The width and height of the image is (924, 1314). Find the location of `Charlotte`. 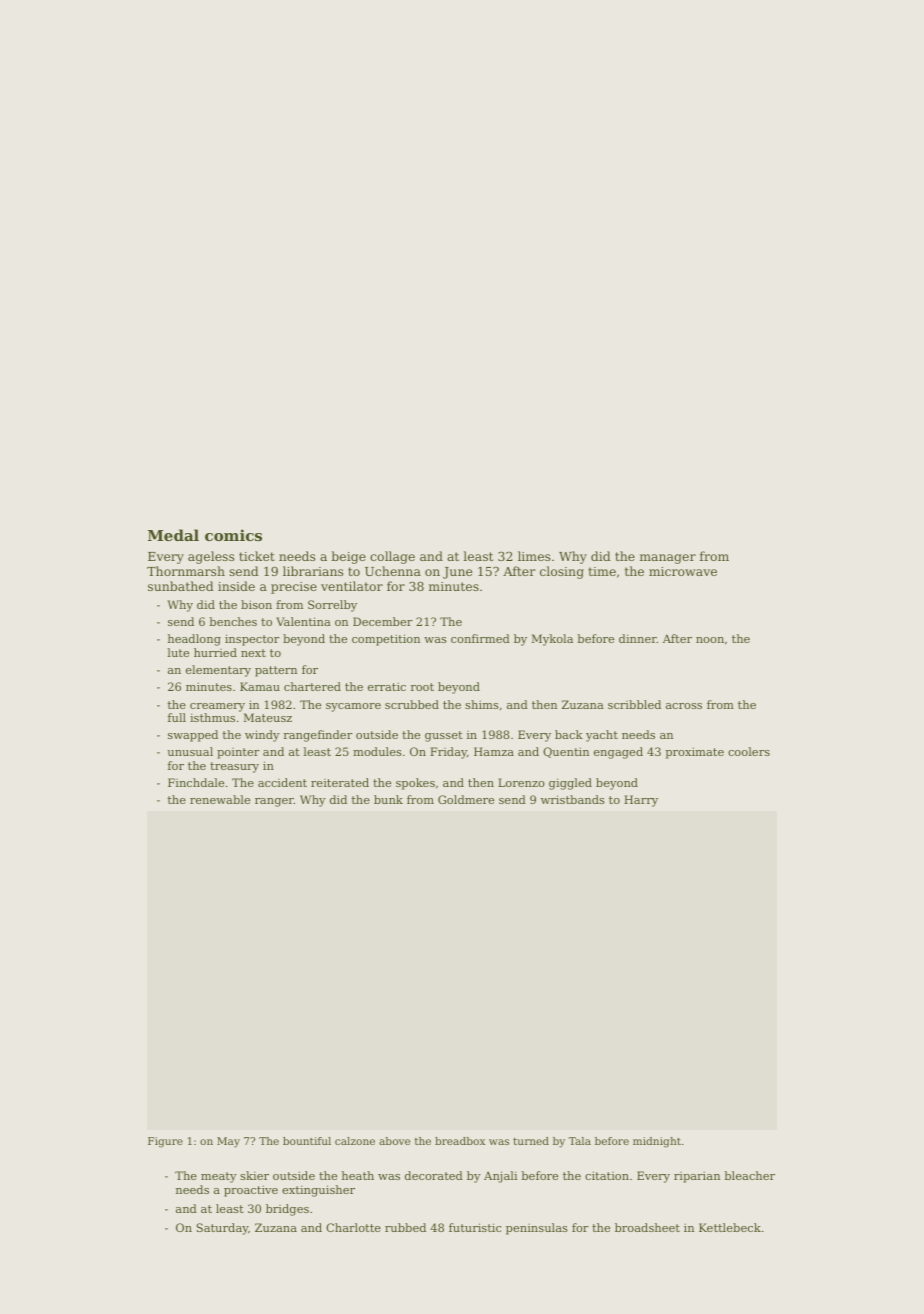

Charlotte is located at coordinates (353, 1227).
